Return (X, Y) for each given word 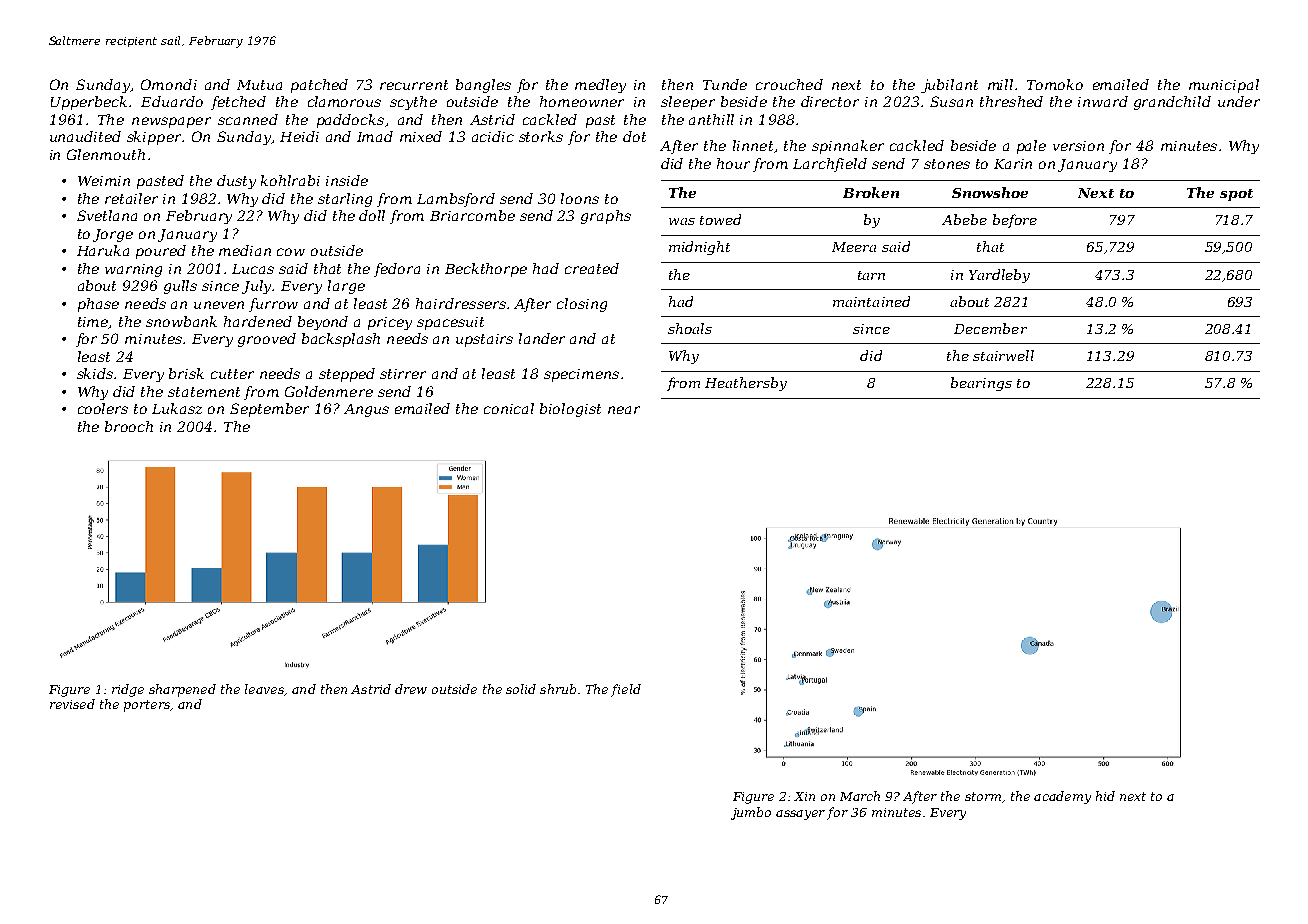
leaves (264, 689)
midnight (699, 248)
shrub (558, 689)
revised (72, 704)
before (1015, 221)
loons (580, 198)
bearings (981, 384)
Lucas (253, 269)
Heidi (299, 136)
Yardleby (999, 276)
